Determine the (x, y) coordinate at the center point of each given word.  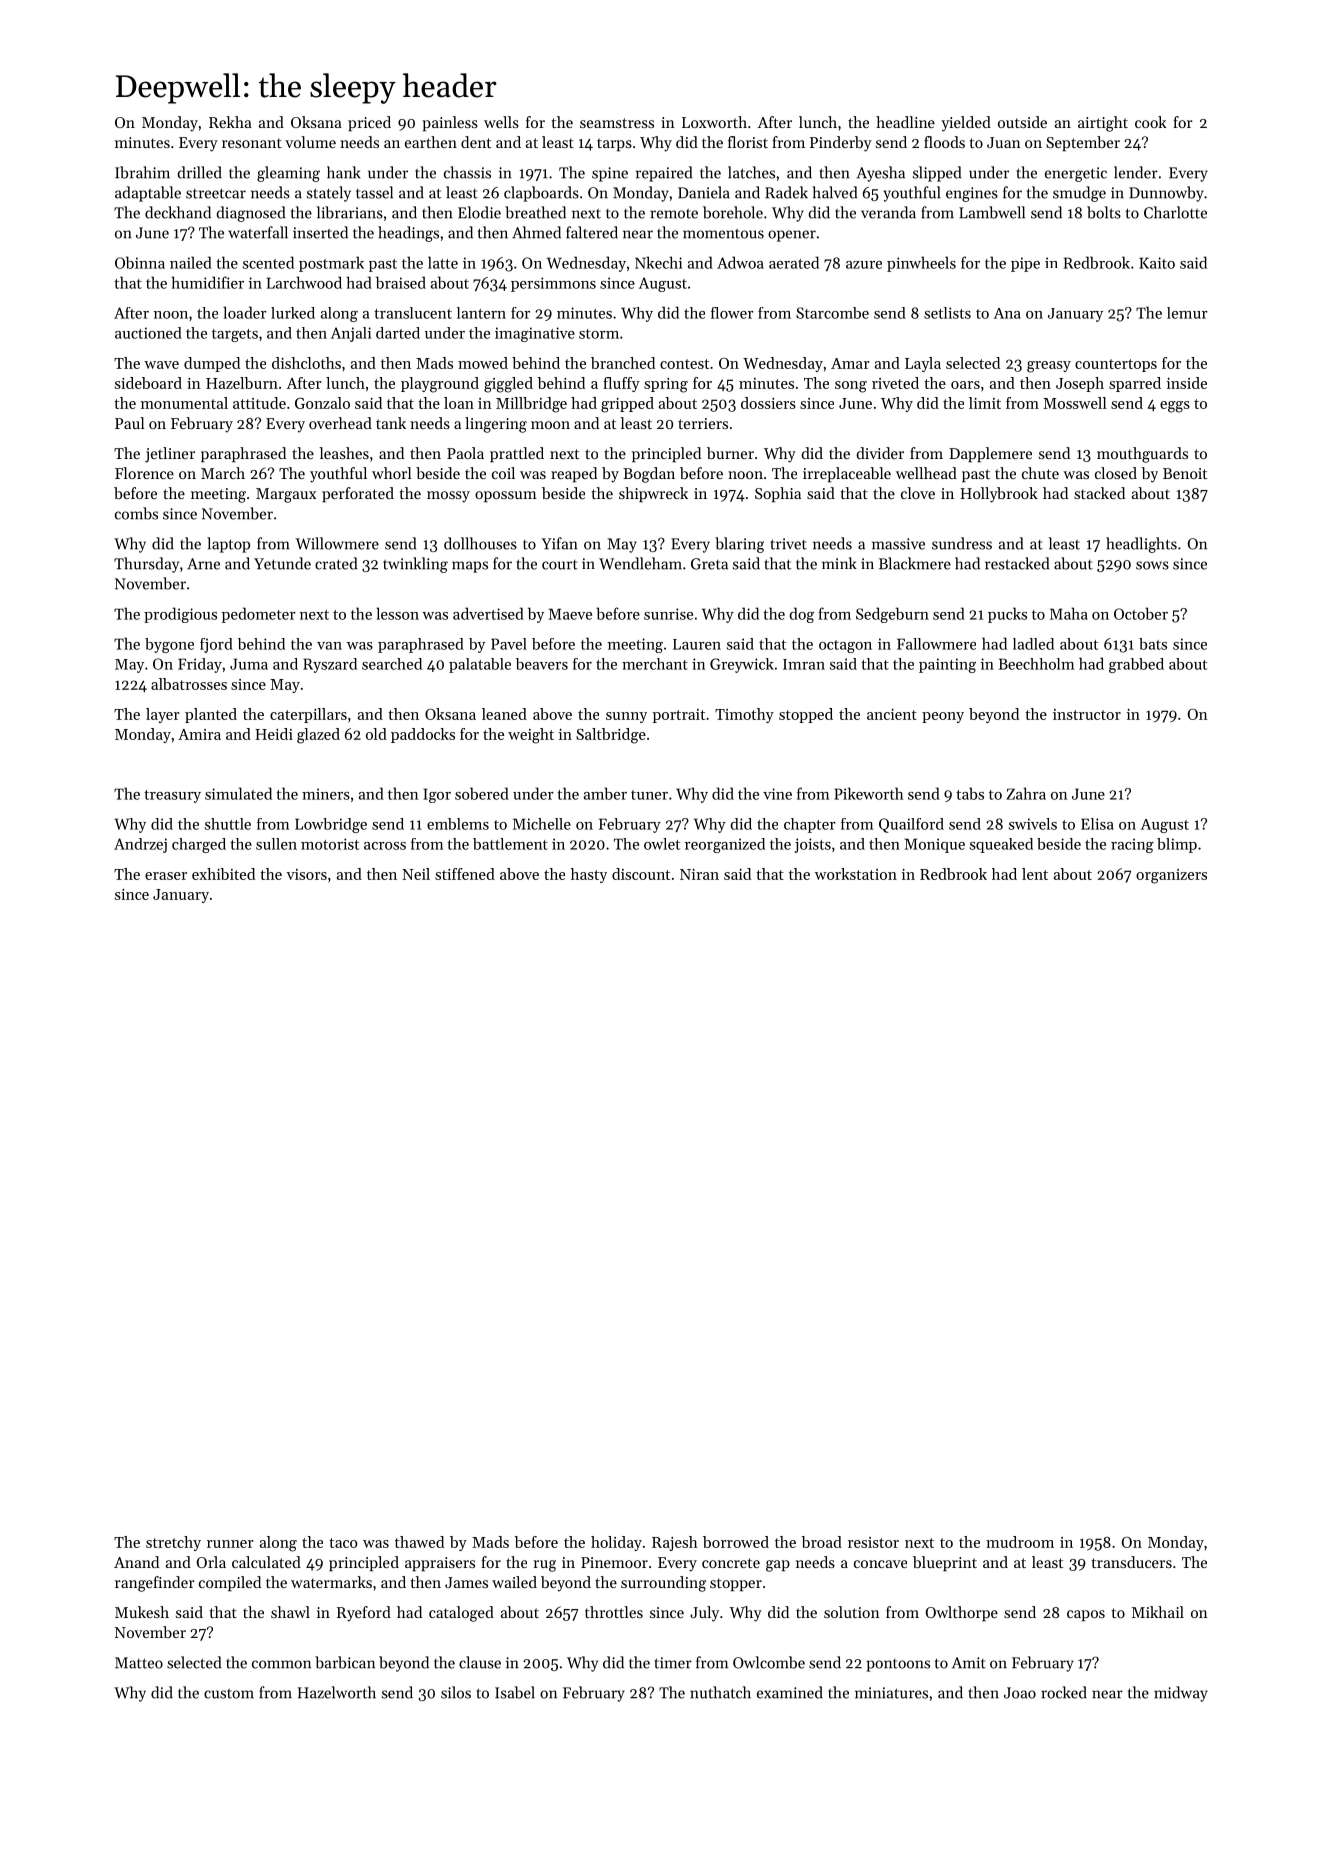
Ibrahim (142, 172)
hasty (589, 875)
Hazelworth (337, 1692)
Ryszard (330, 665)
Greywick (742, 665)
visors (306, 874)
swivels (1033, 824)
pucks (1007, 615)
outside (1022, 122)
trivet (788, 544)
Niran (699, 874)
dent (476, 142)
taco (343, 1543)
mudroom (1020, 1542)
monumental (184, 403)
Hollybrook (999, 495)
